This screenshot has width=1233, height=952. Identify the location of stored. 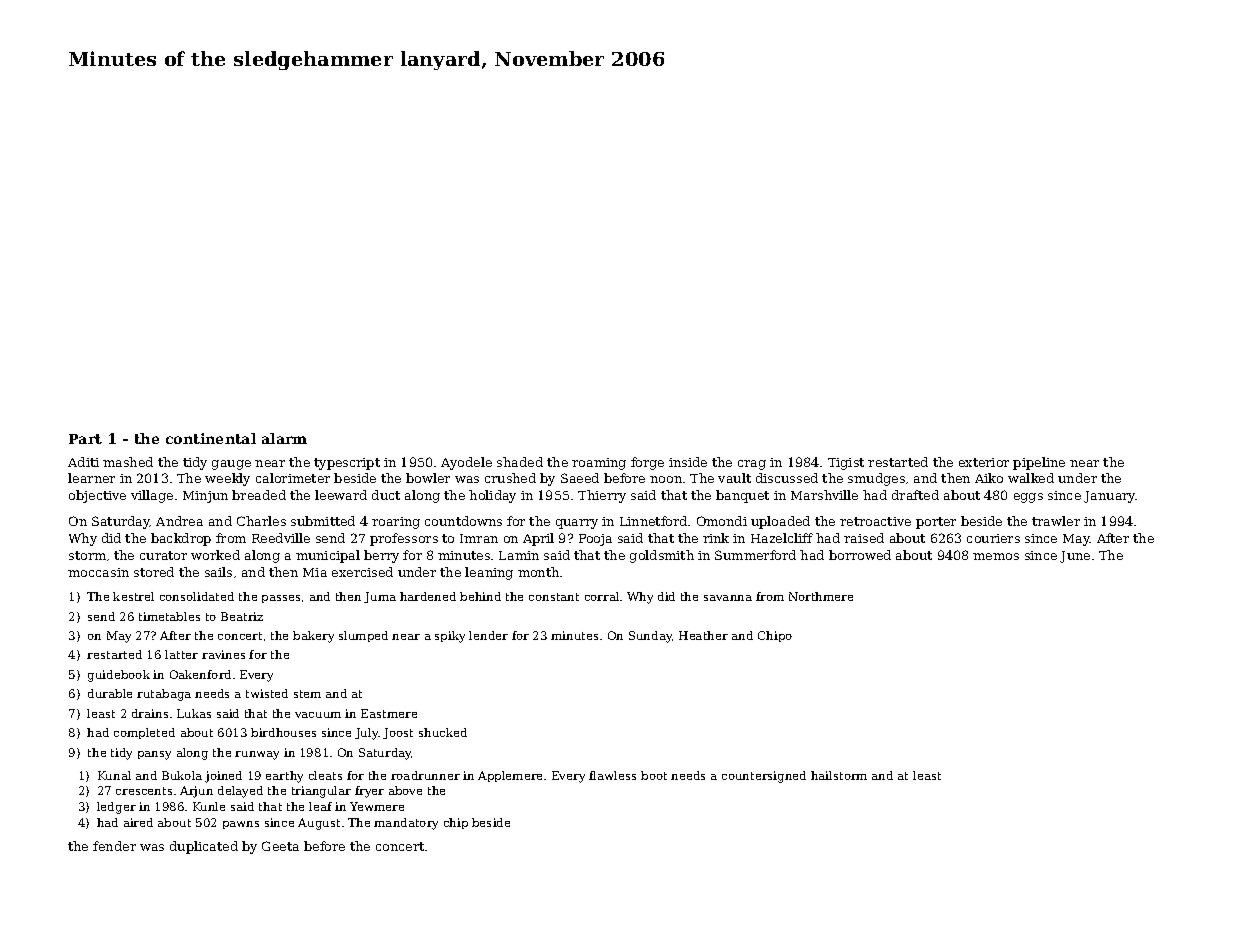
(154, 572).
